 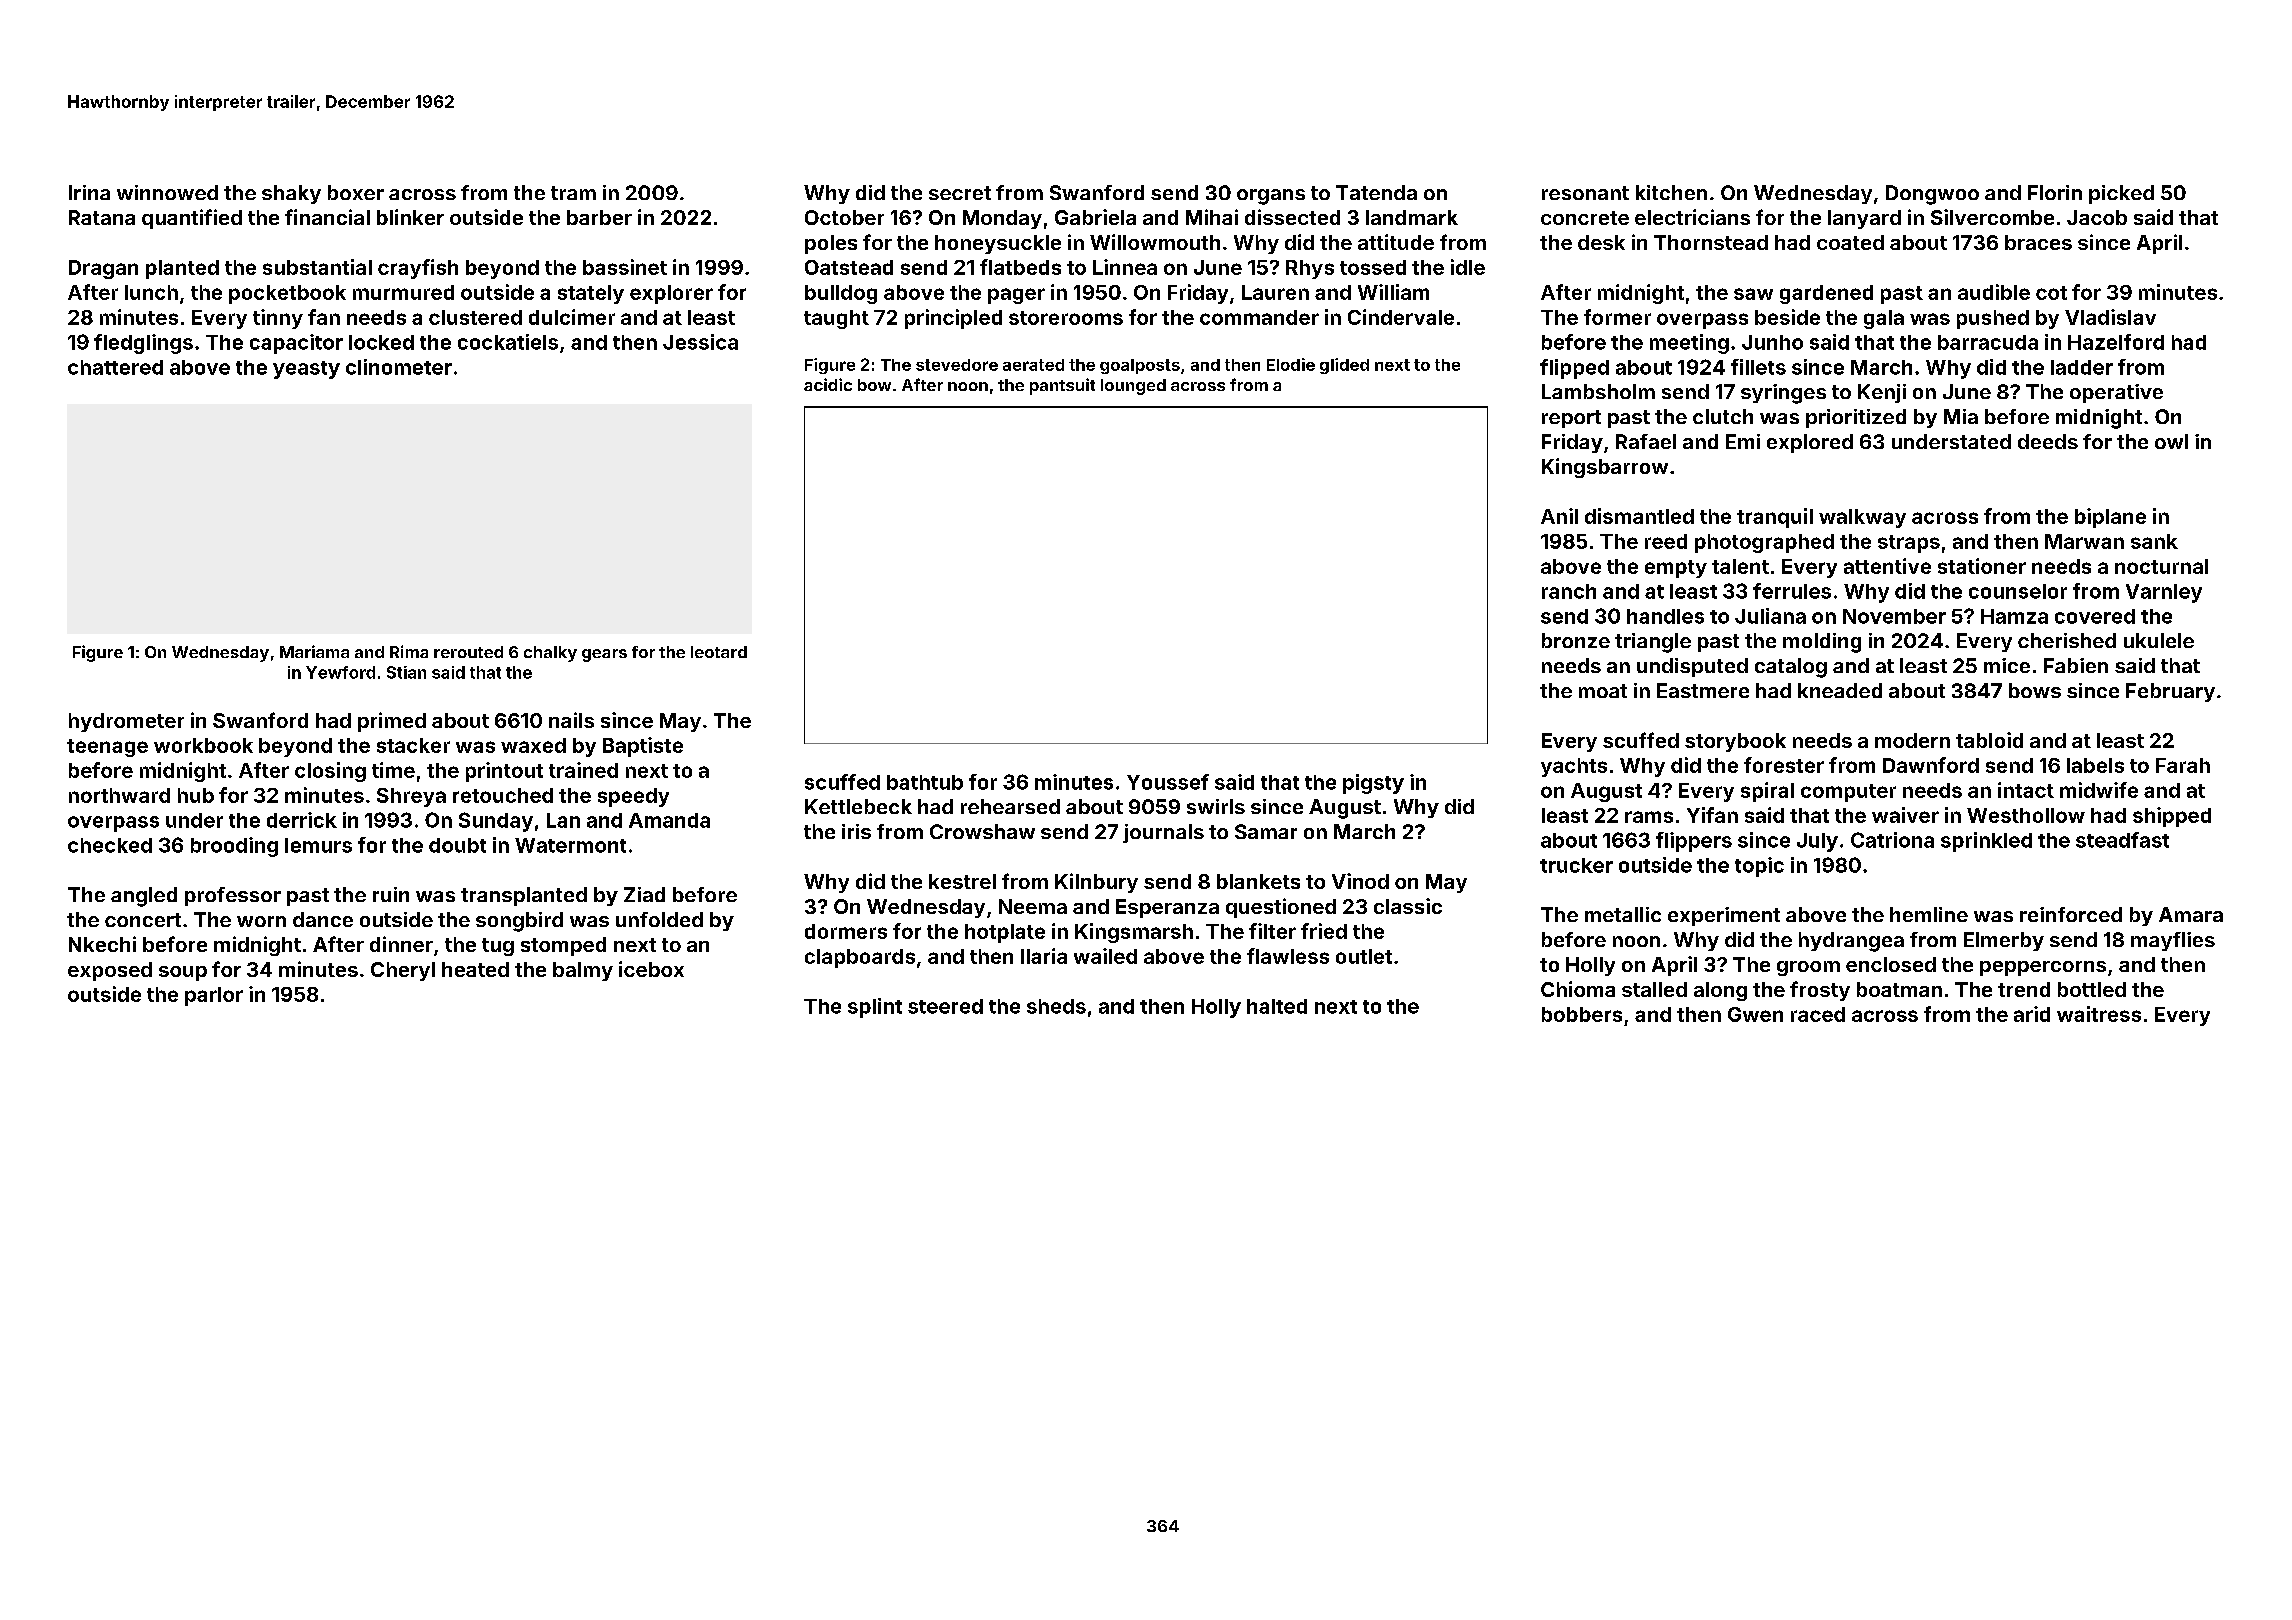 What do you see at coordinates (1569, 591) in the screenshot?
I see `ranch` at bounding box center [1569, 591].
